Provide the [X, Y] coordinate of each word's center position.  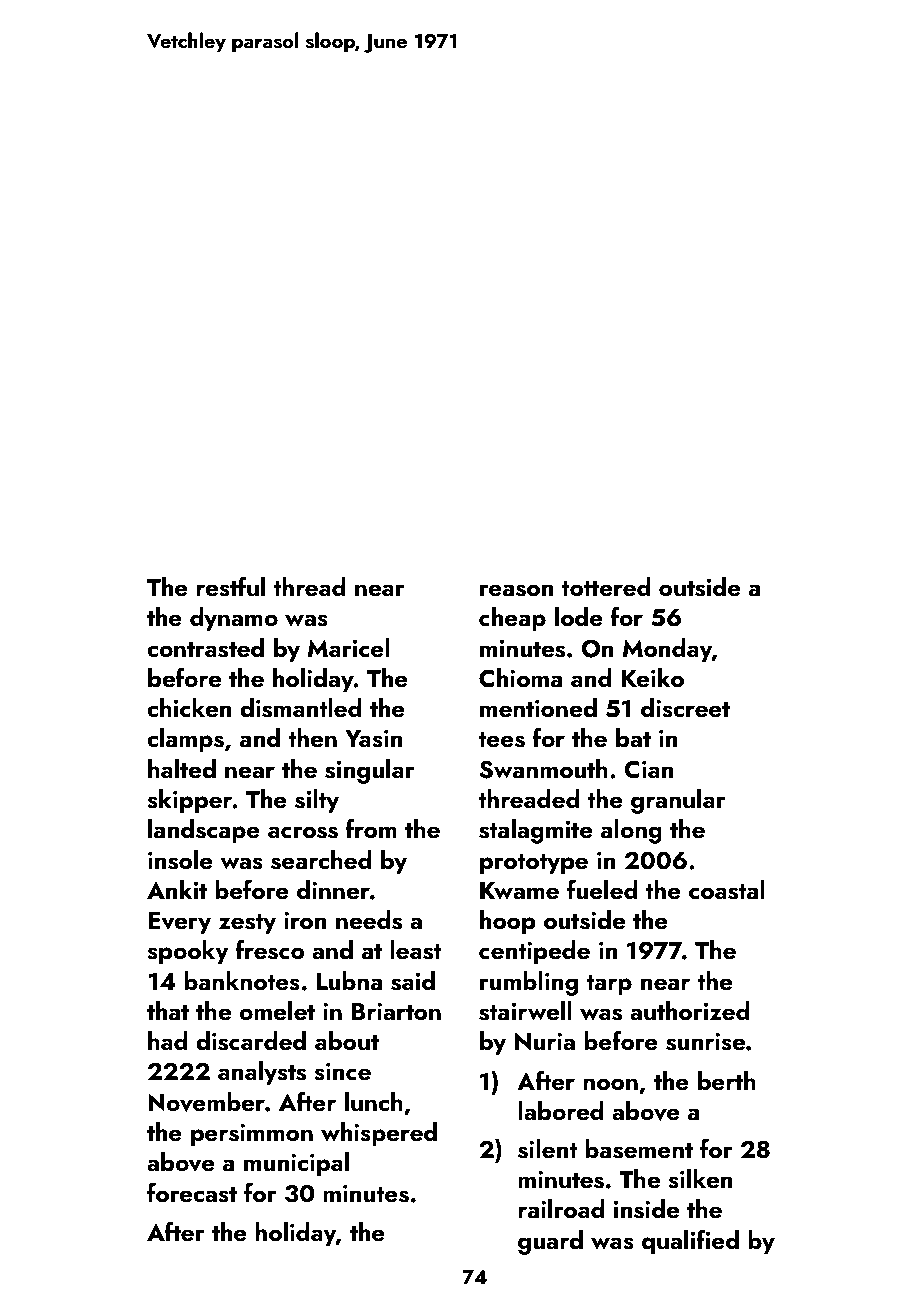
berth [727, 1081]
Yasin [373, 738]
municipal [296, 1164]
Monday [667, 650]
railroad [561, 1209]
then [312, 738]
